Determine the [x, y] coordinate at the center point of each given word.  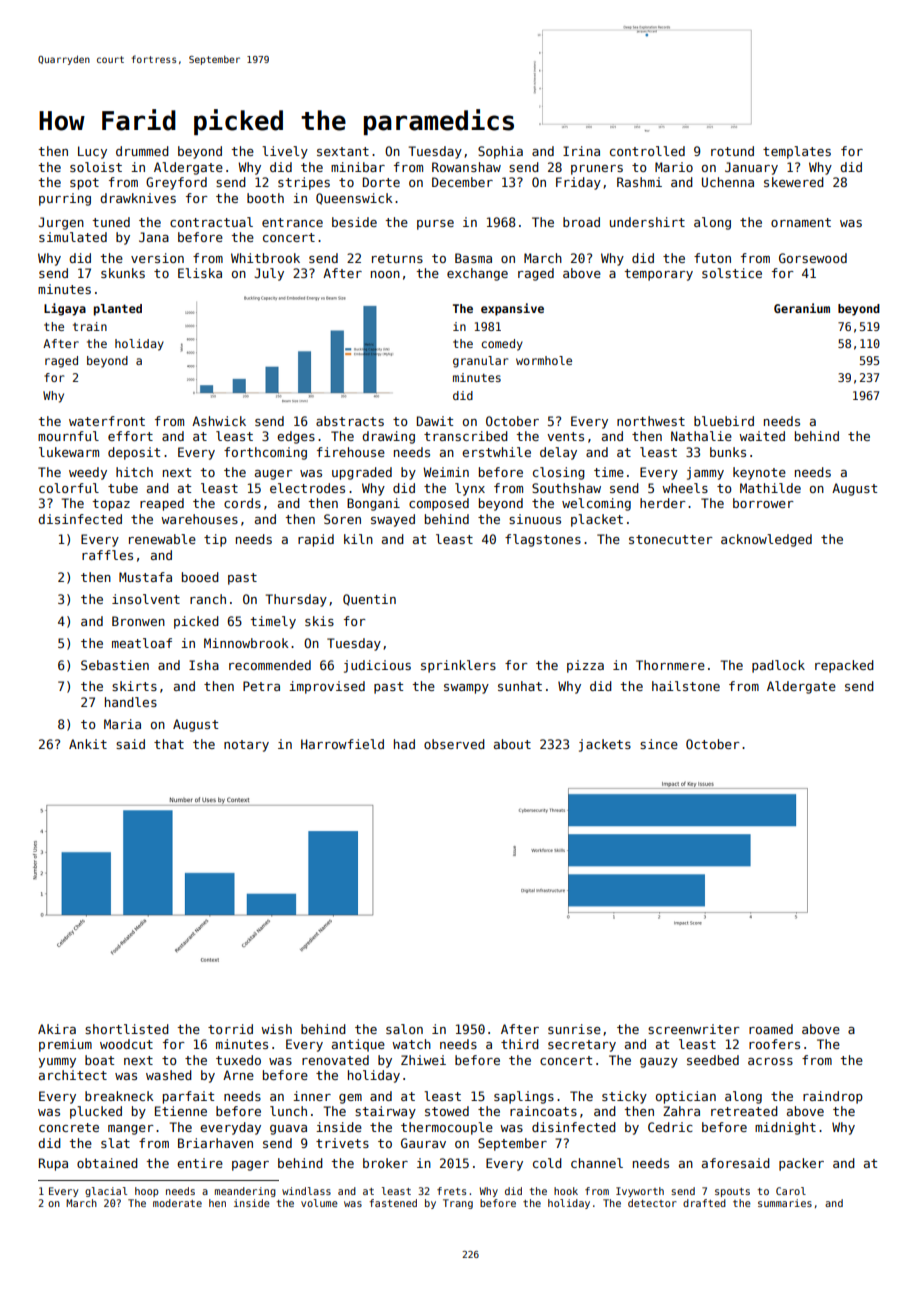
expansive [512, 309]
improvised [327, 687]
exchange [477, 274]
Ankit [88, 744]
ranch [208, 599]
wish [276, 1029]
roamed [771, 1029]
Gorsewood [813, 258]
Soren [342, 519]
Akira [57, 1029]
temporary [658, 275]
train [90, 326]
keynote [759, 473]
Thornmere [670, 665]
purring [65, 199]
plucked [96, 1112]
